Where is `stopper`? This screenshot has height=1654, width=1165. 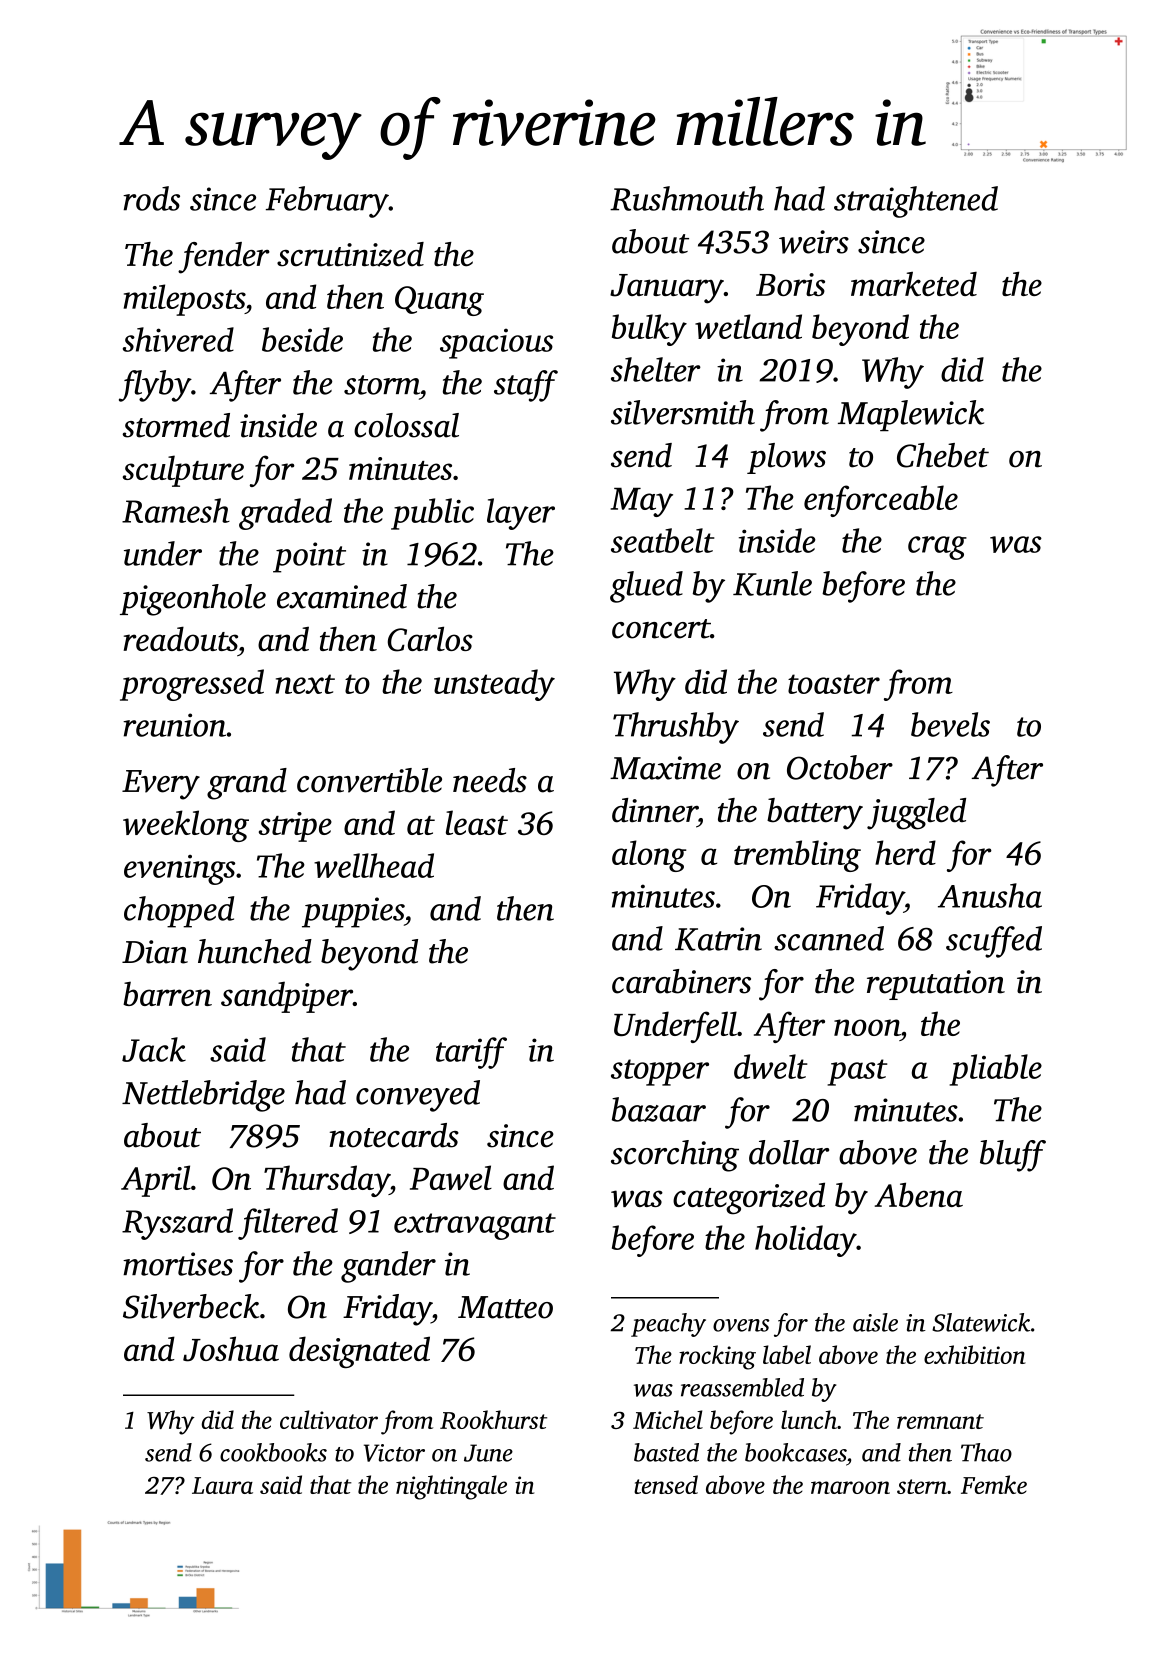
stopper is located at coordinates (660, 1072).
